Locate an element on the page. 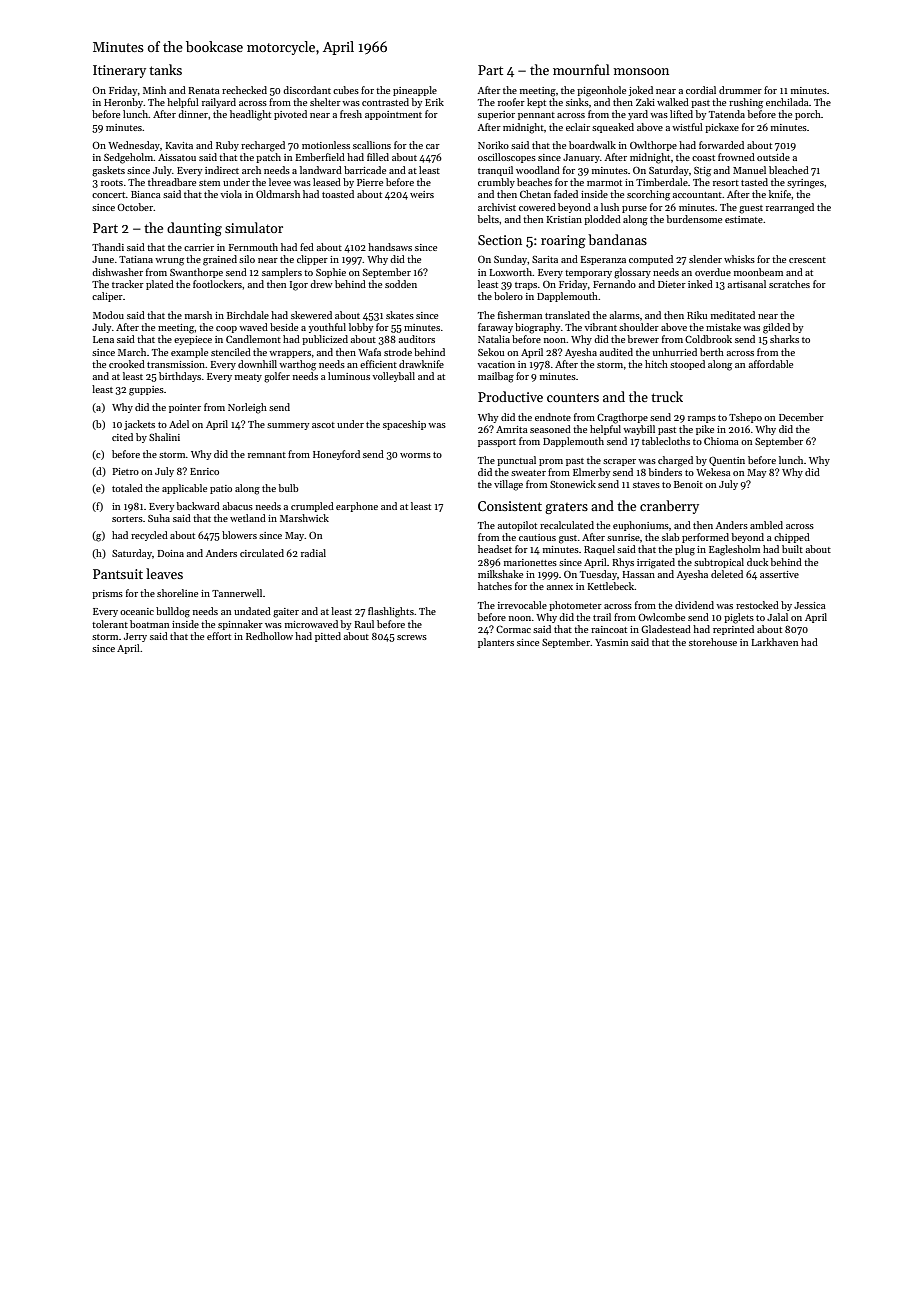 Image resolution: width=924 pixels, height=1308 pixels. pitted is located at coordinates (328, 637).
